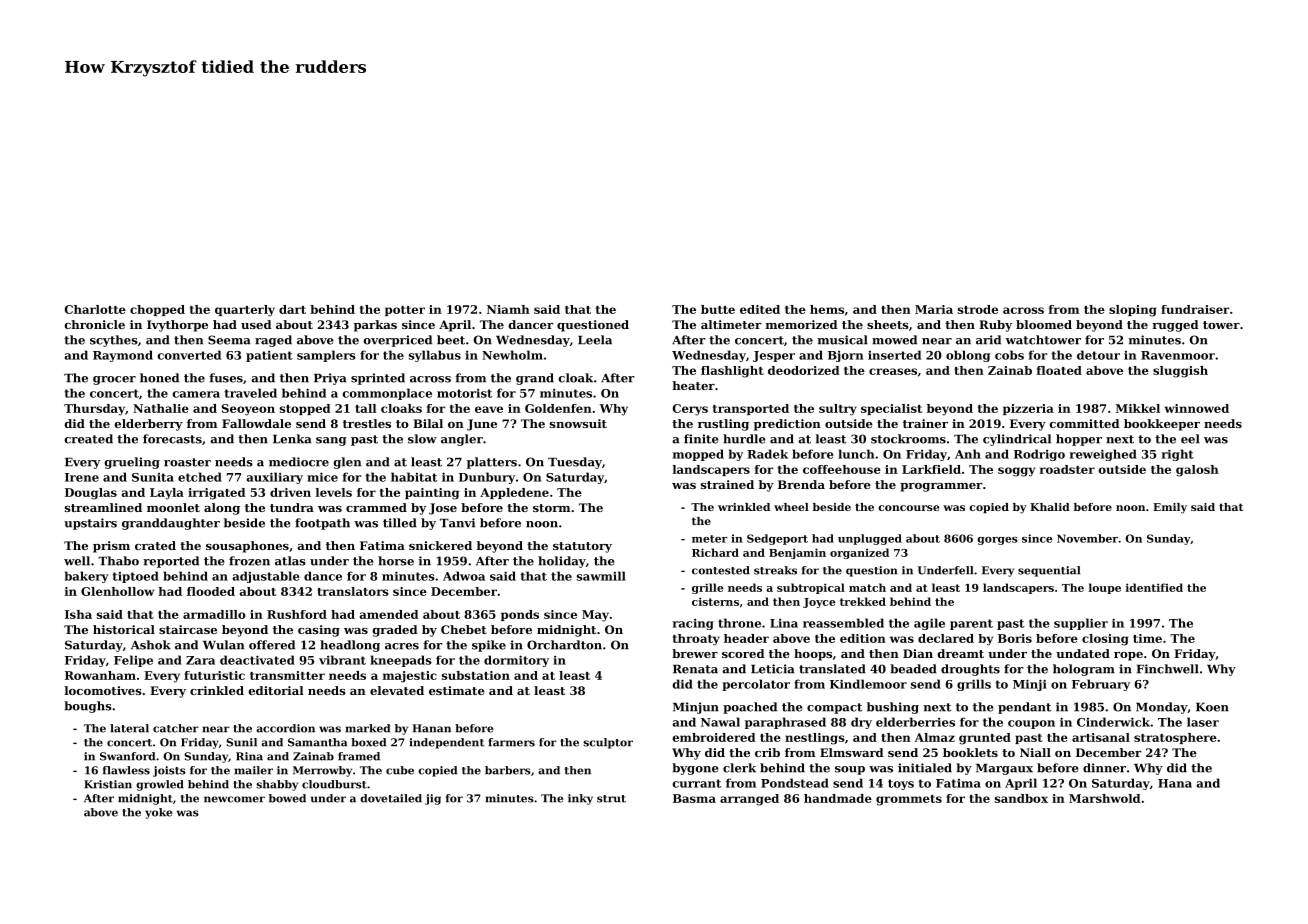  Describe the element at coordinates (974, 685) in the screenshot. I see `grills` at that location.
